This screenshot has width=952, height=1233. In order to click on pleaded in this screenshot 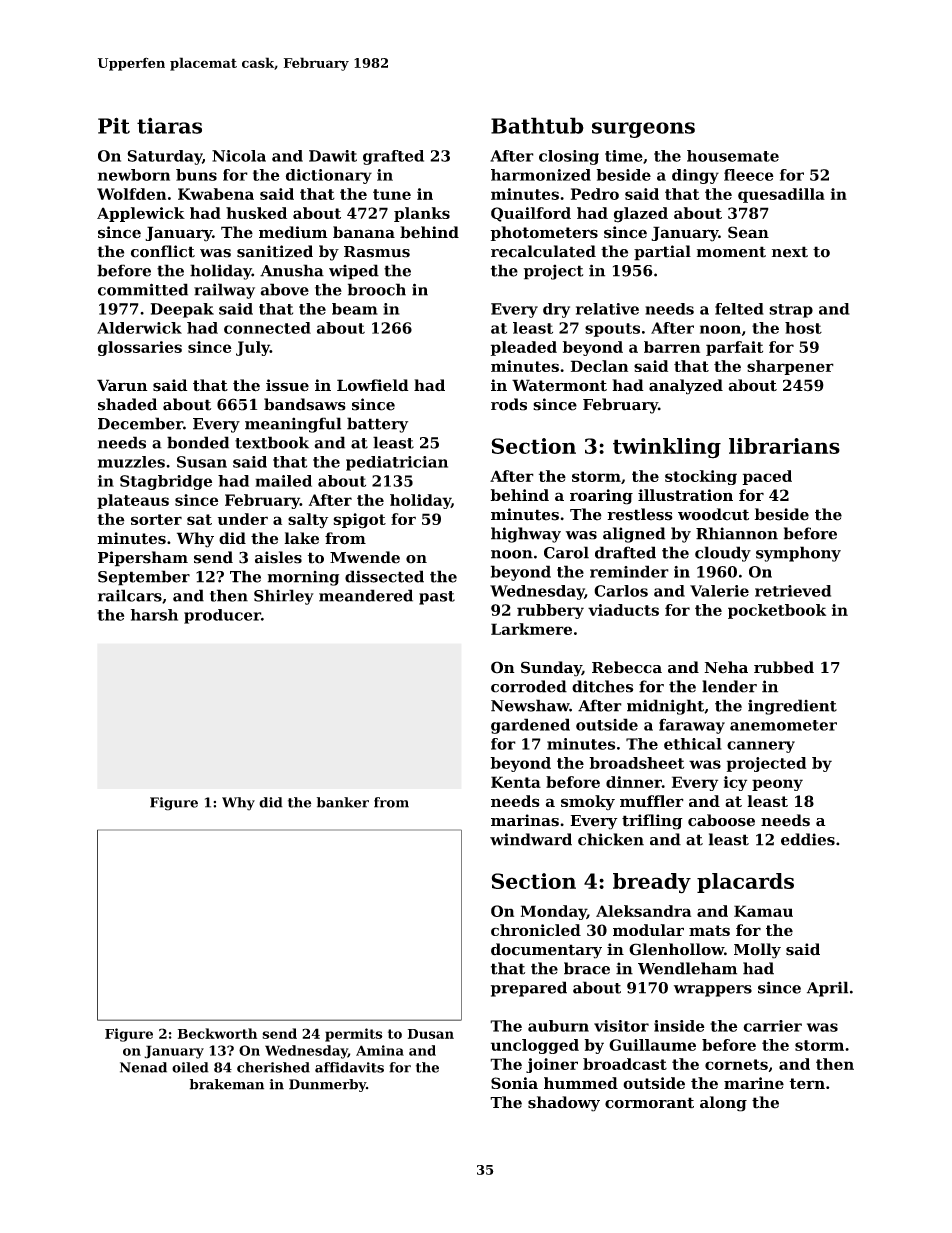, I will do `click(524, 348)`.
